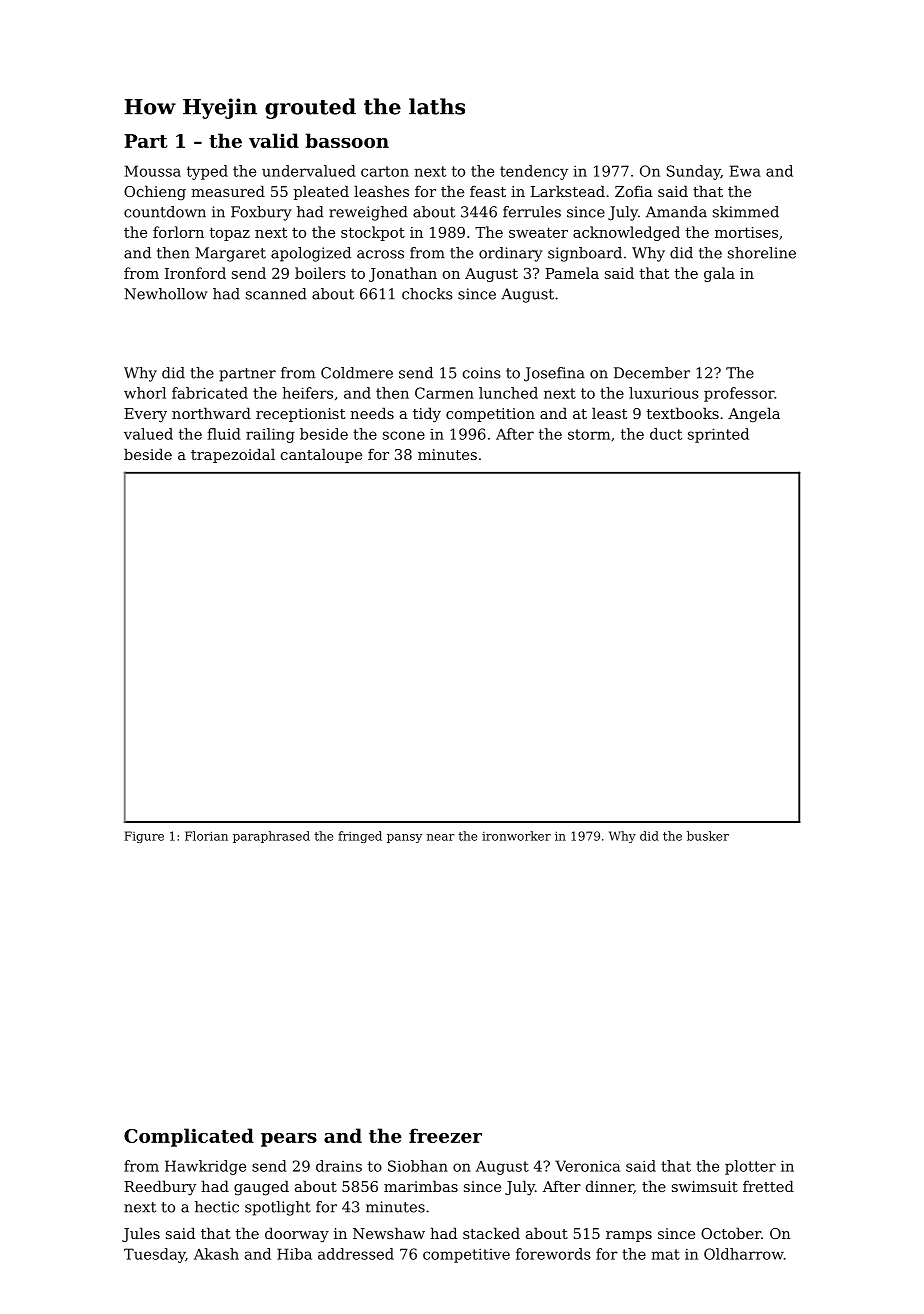  What do you see at coordinates (466, 1255) in the page?
I see `competitive` at bounding box center [466, 1255].
